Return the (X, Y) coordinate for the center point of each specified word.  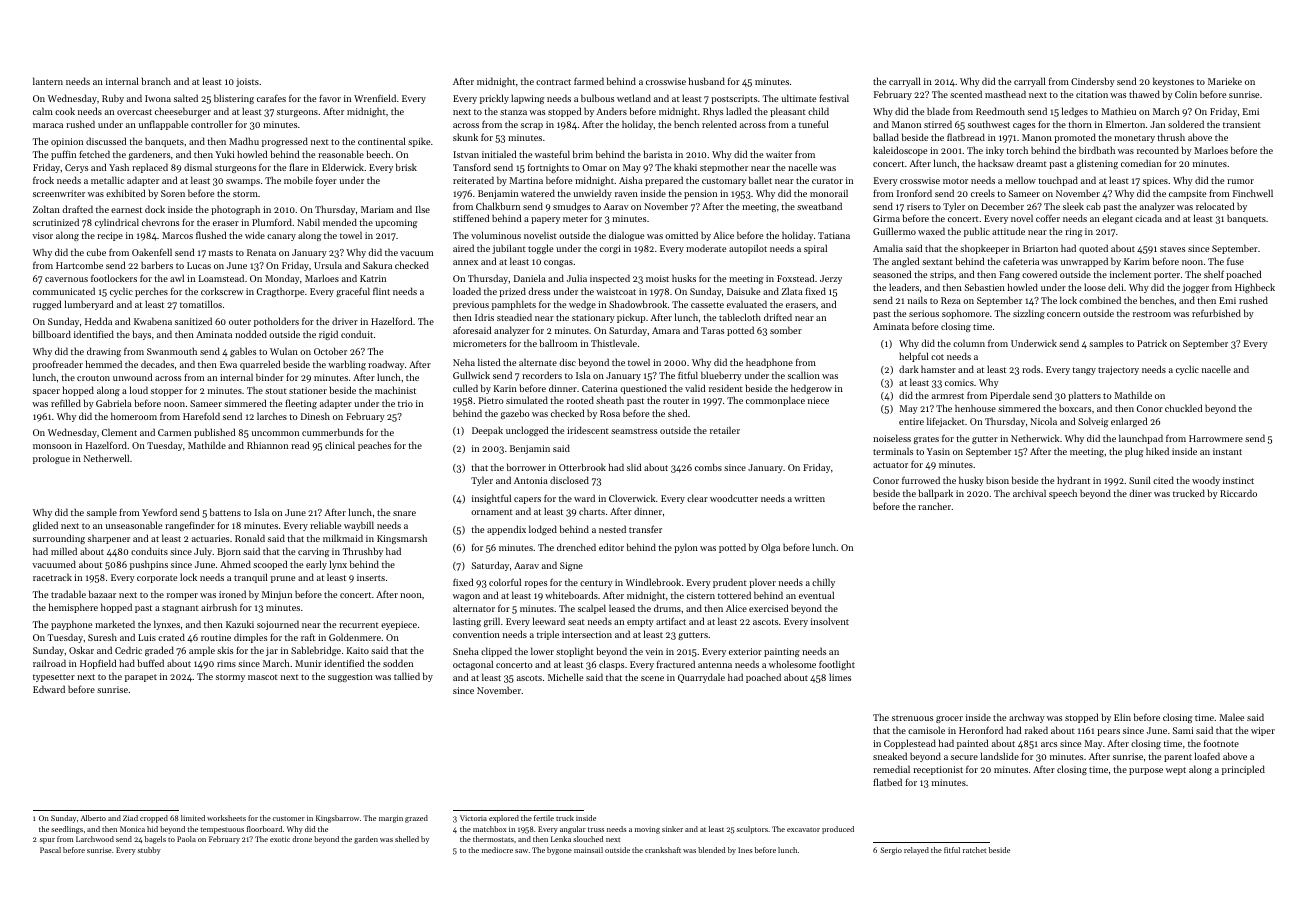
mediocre (497, 850)
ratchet (974, 850)
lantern (48, 81)
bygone (559, 851)
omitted (681, 235)
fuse (1235, 261)
